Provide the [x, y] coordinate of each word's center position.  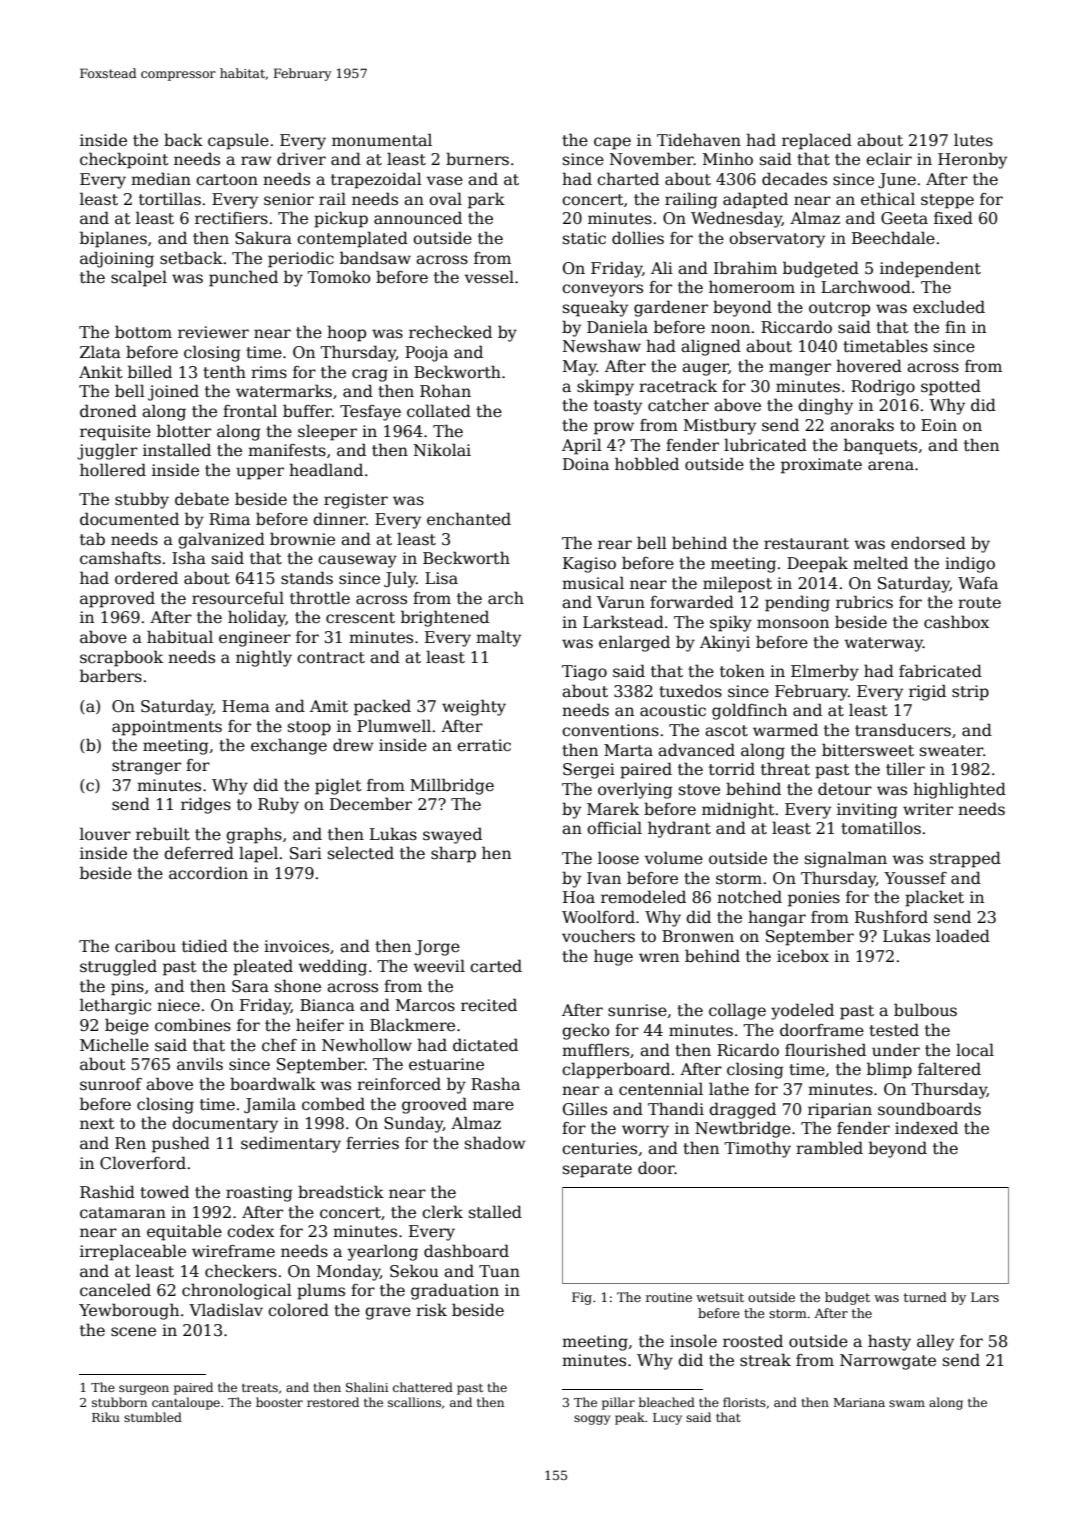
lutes [973, 140]
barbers [111, 676]
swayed [452, 835]
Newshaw [602, 346]
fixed [953, 217]
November [652, 159]
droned [108, 410]
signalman [846, 859]
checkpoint [124, 160]
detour [845, 788]
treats [260, 1388]
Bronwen [698, 936]
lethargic [115, 1006]
